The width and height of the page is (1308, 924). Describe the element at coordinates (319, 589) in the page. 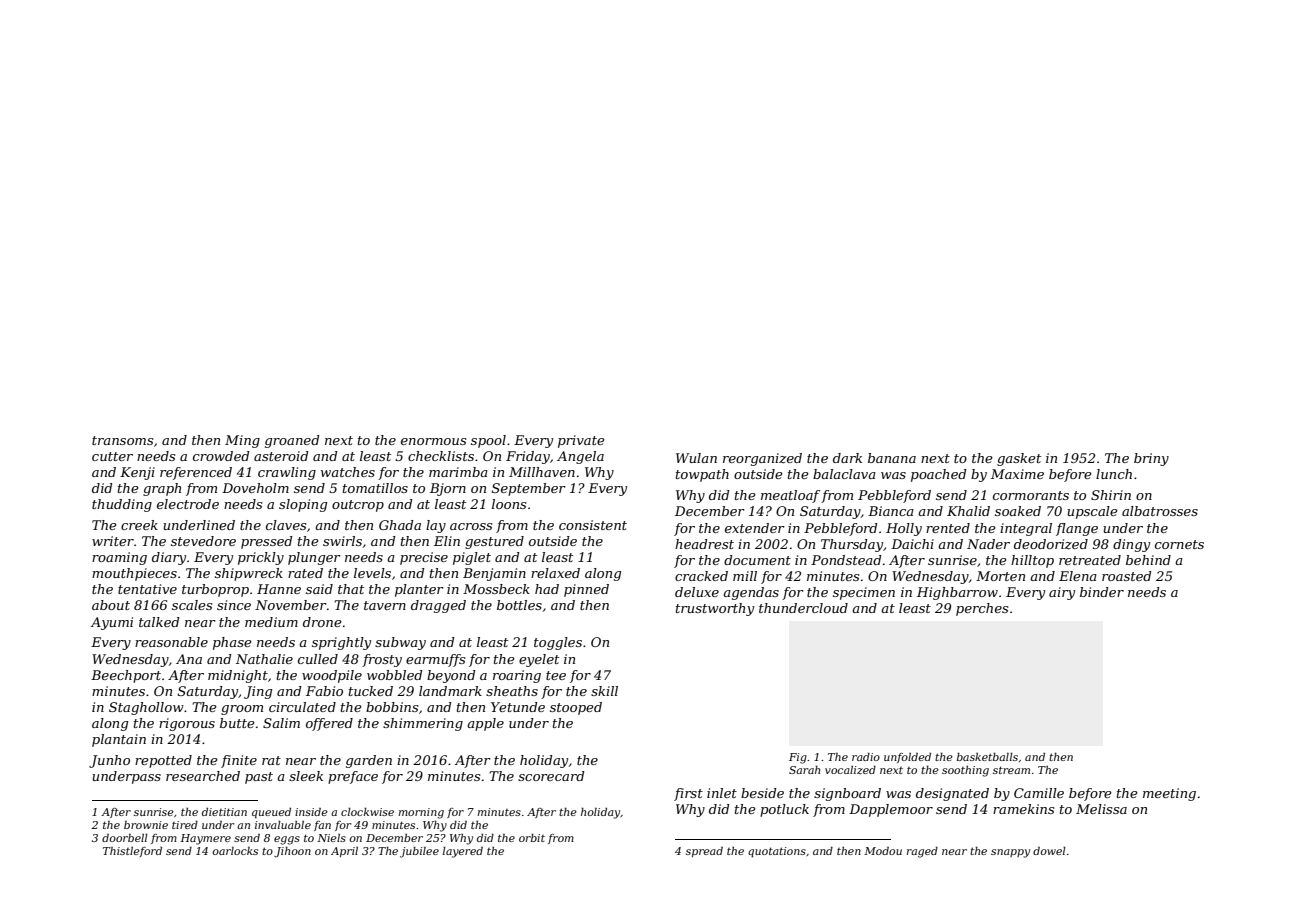

I see `said` at that location.
